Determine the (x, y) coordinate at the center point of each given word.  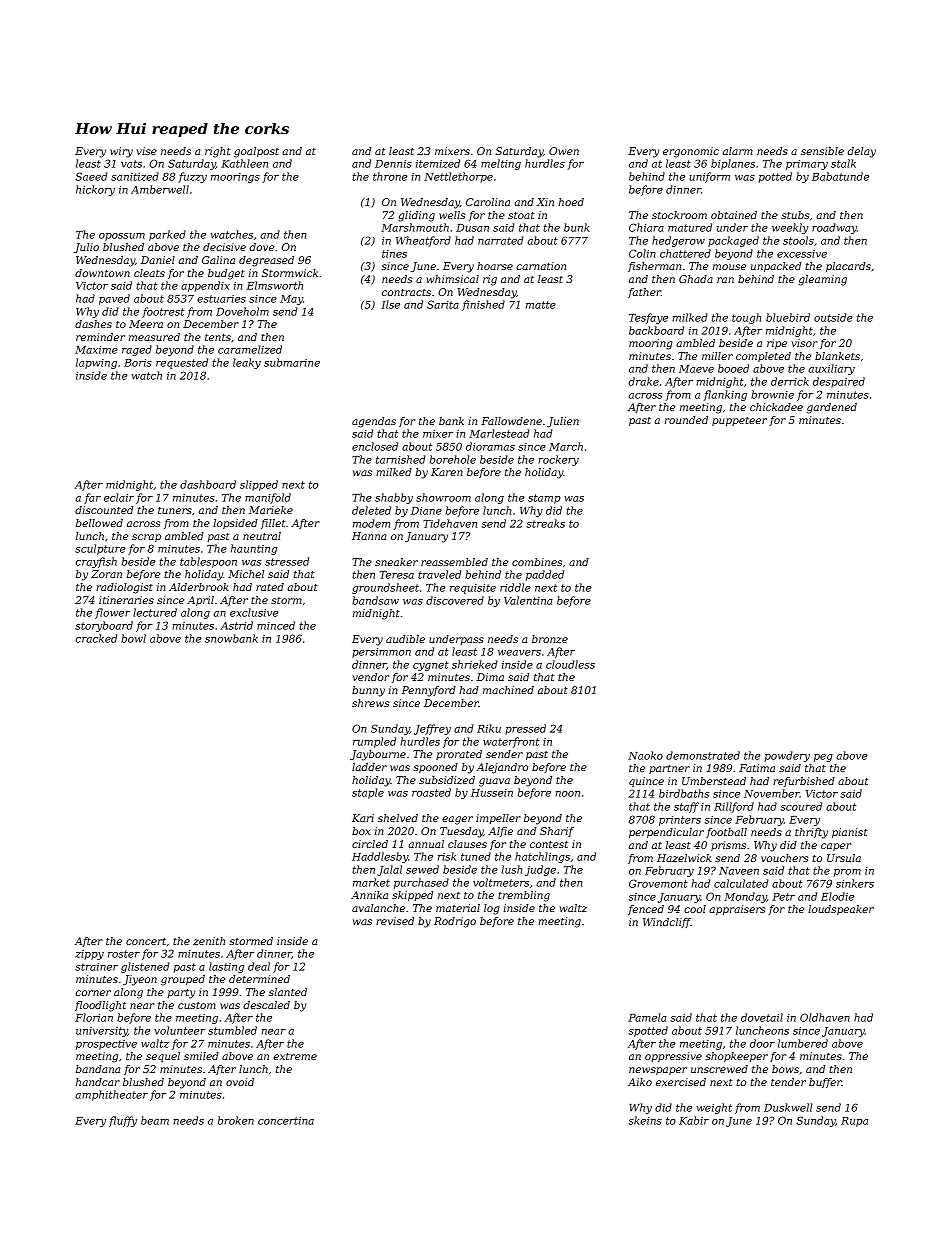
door (762, 1043)
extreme (295, 1056)
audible (405, 639)
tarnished (401, 459)
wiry (121, 152)
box (361, 831)
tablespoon (208, 562)
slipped (259, 485)
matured (690, 227)
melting (501, 164)
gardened (832, 408)
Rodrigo (455, 922)
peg (823, 758)
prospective (106, 1045)
